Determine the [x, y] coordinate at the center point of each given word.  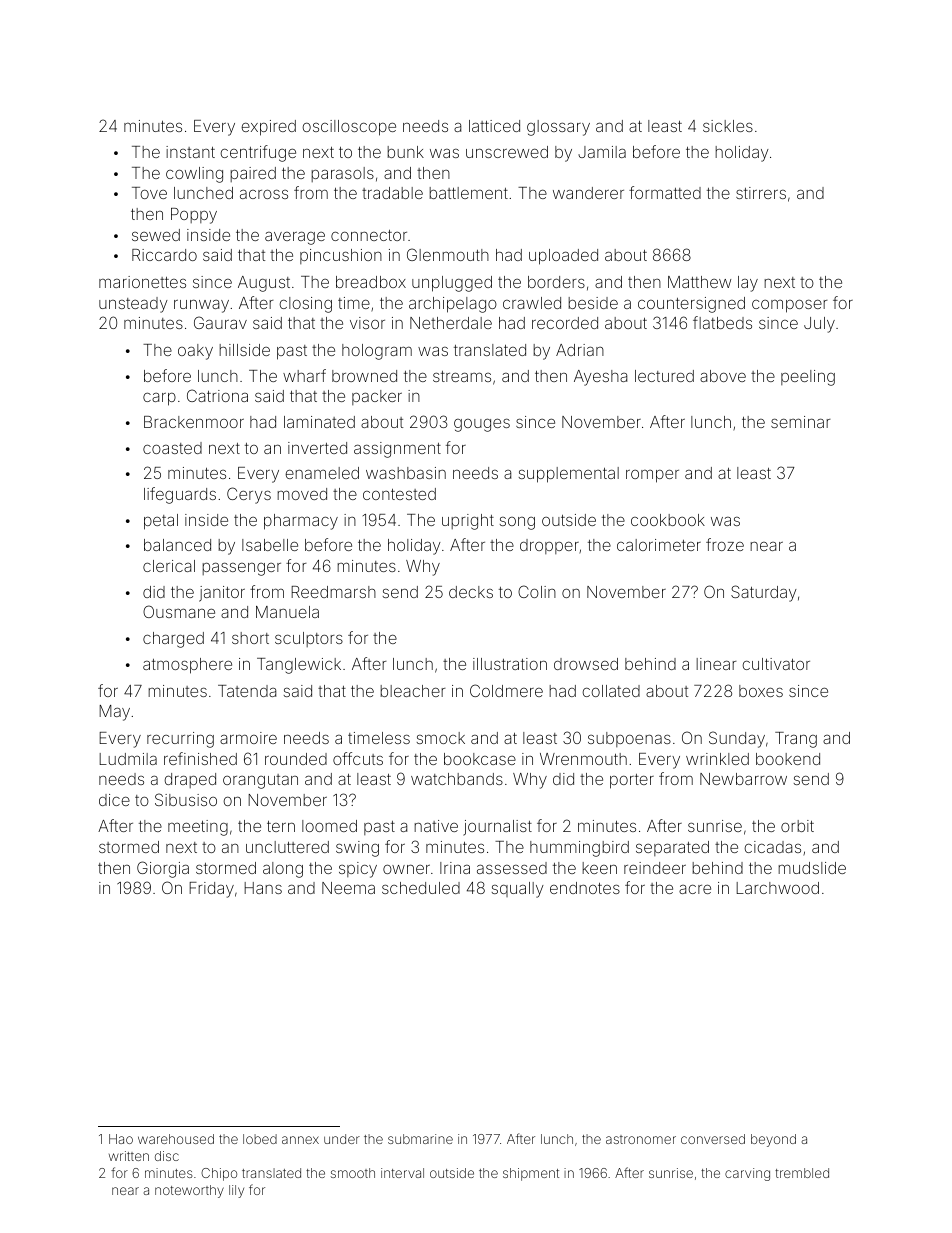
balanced [177, 545]
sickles [728, 126]
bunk [405, 152]
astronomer [641, 1139]
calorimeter [659, 545]
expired [268, 128]
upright [468, 522]
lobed [260, 1139]
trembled [802, 1173]
